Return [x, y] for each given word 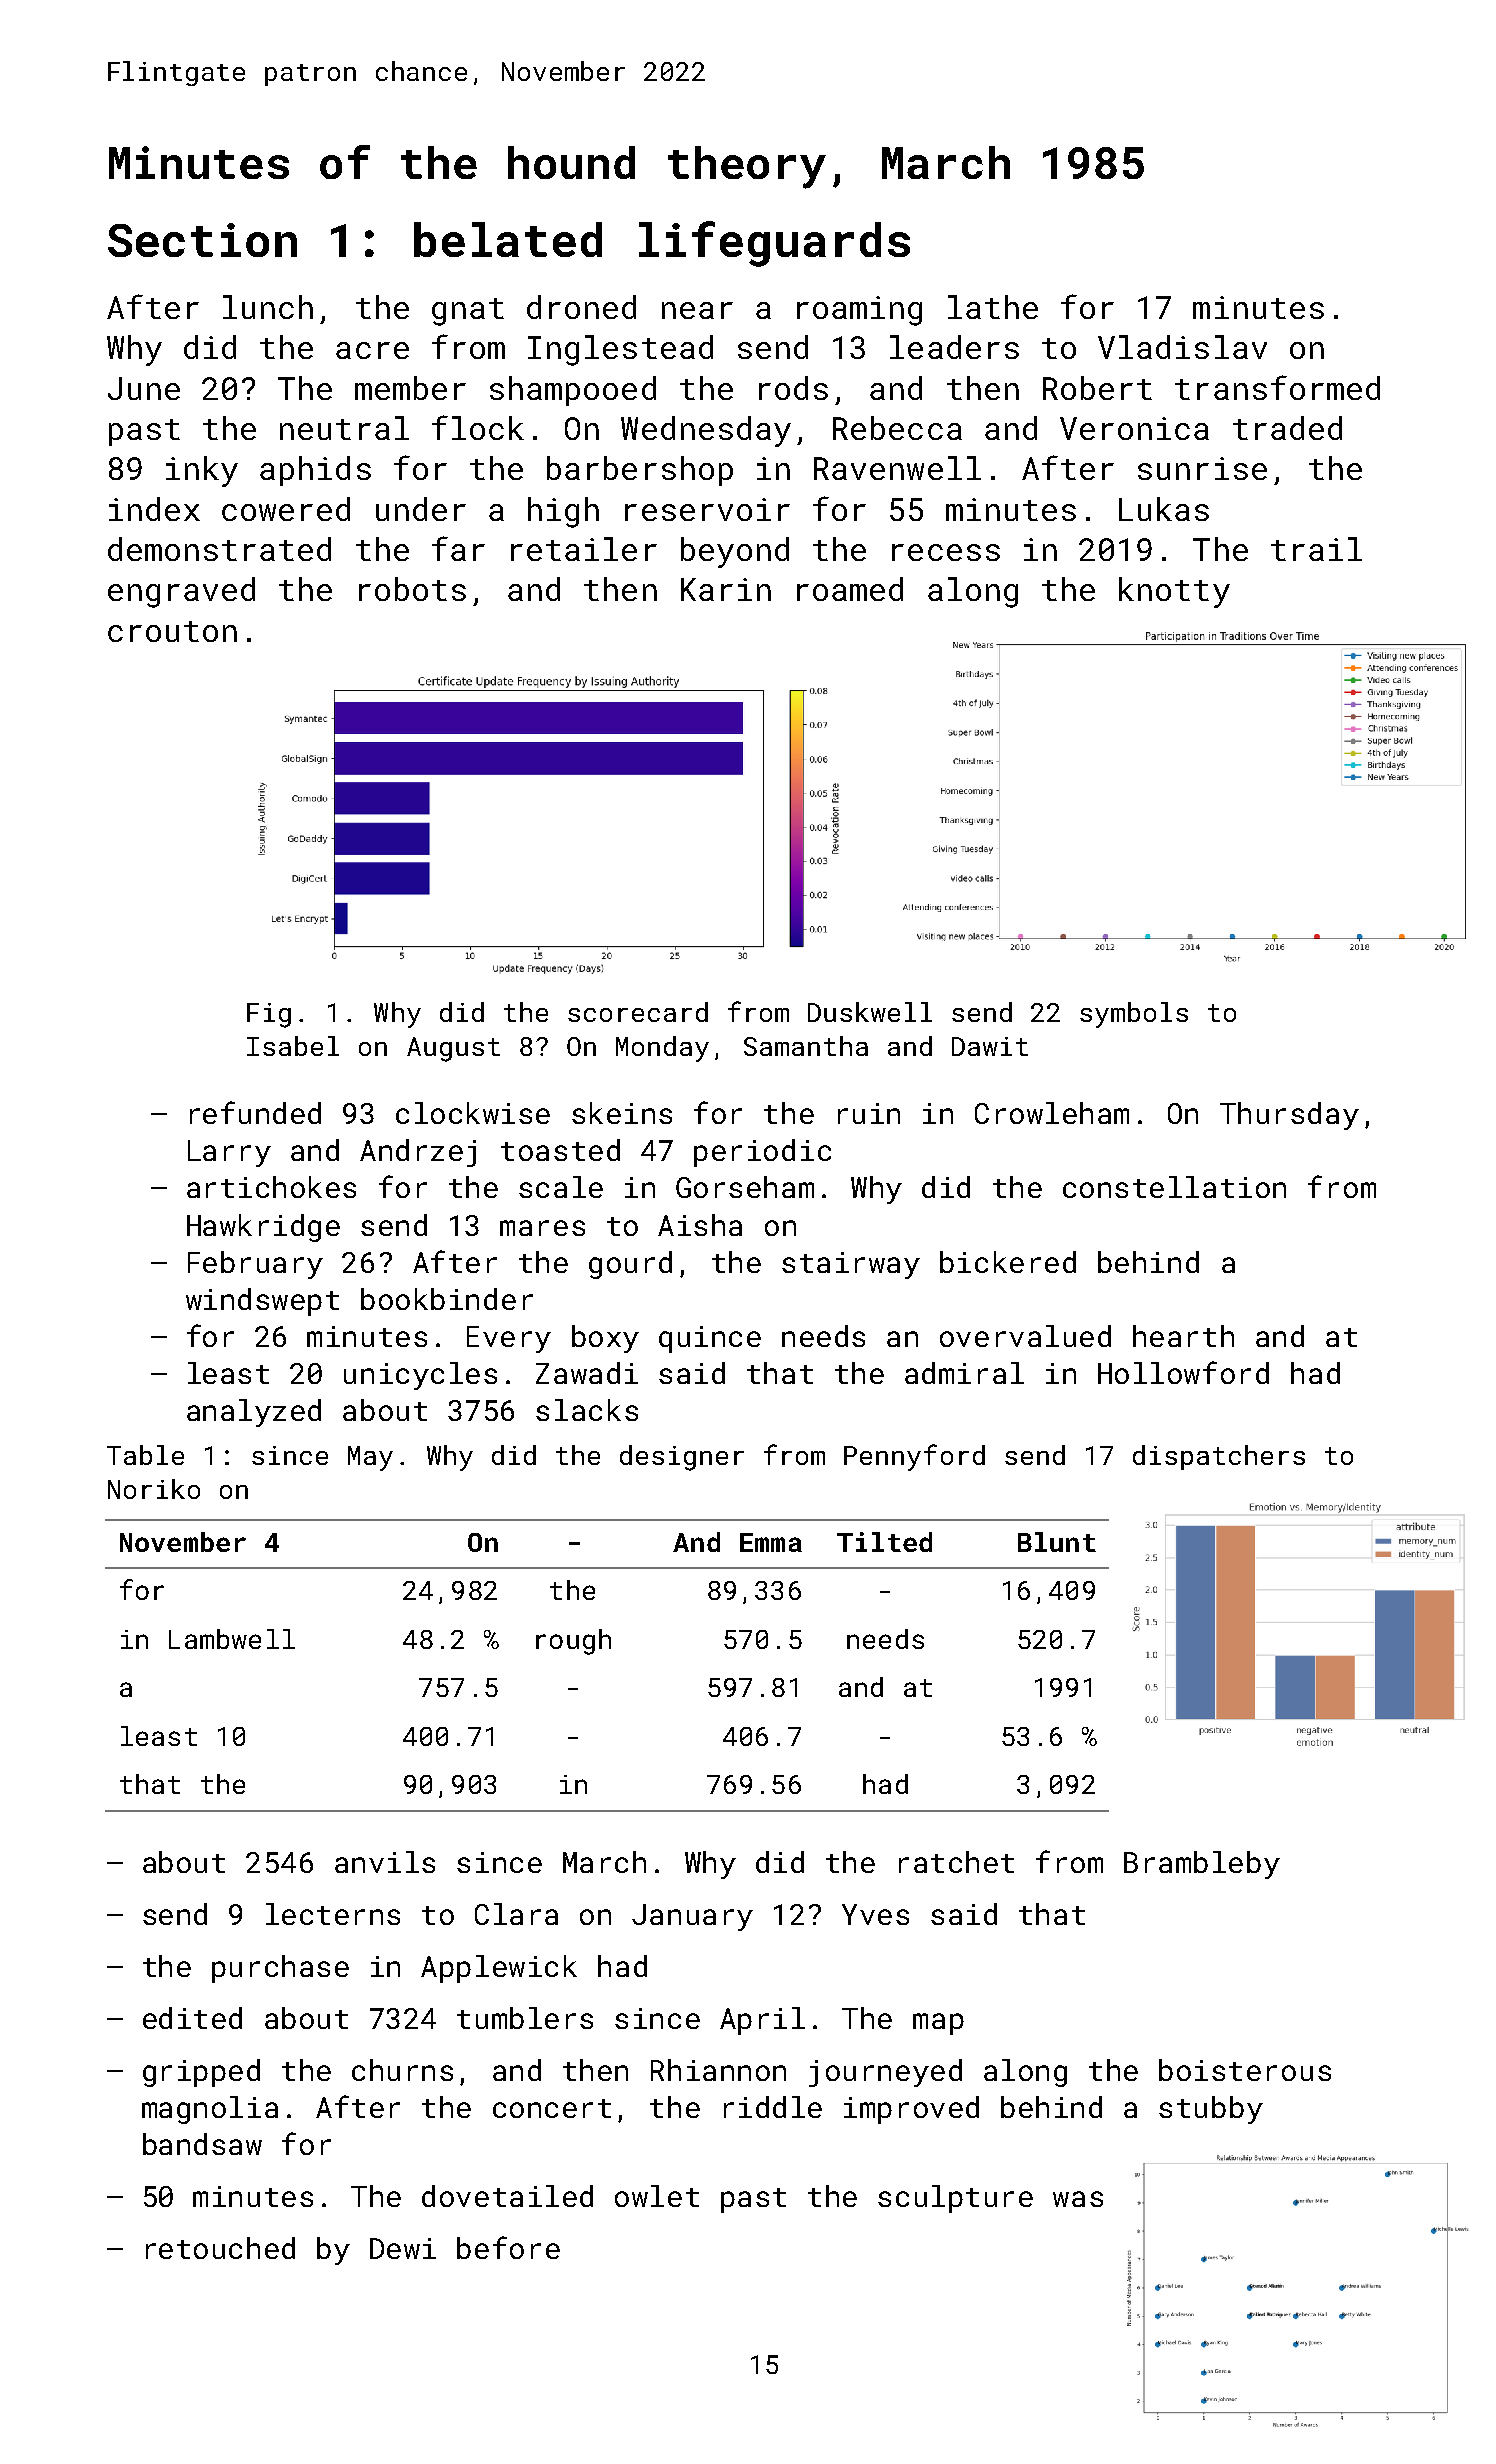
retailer [584, 549]
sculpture [955, 2199]
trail [1316, 549]
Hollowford [1183, 1372]
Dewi [403, 2248]
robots [412, 589]
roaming [859, 311]
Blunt [1057, 1542]
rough [573, 1642]
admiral [964, 1373]
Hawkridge [263, 1228]
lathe [993, 307]
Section [202, 240]
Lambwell [232, 1639]
